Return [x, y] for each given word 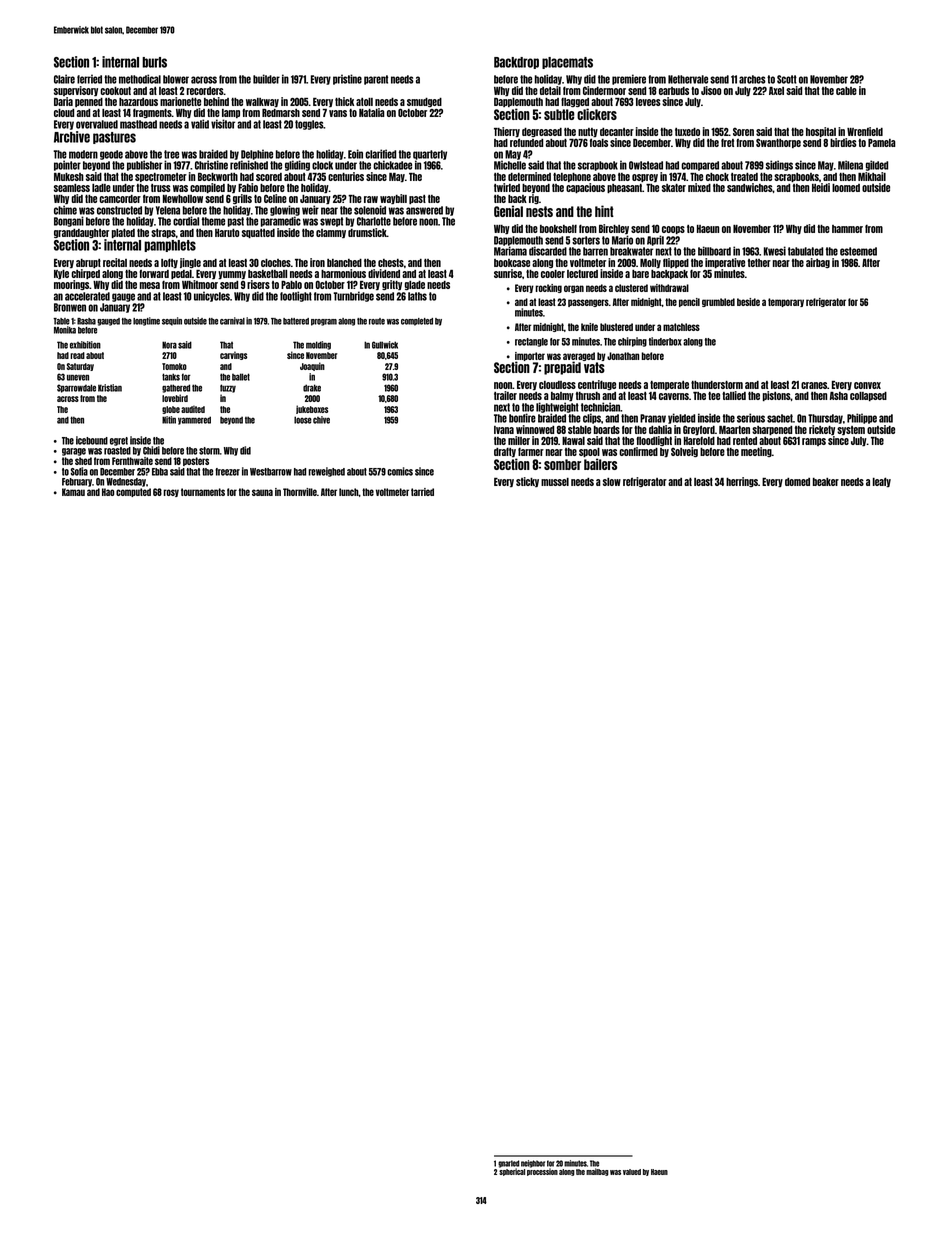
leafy [882, 482]
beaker [826, 482]
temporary [786, 302]
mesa [150, 285]
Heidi [821, 187]
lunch [349, 492]
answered [424, 210]
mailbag [597, 1172]
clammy [331, 233]
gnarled [509, 1164]
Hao [108, 492]
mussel [555, 482]
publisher [144, 165]
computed [133, 492]
